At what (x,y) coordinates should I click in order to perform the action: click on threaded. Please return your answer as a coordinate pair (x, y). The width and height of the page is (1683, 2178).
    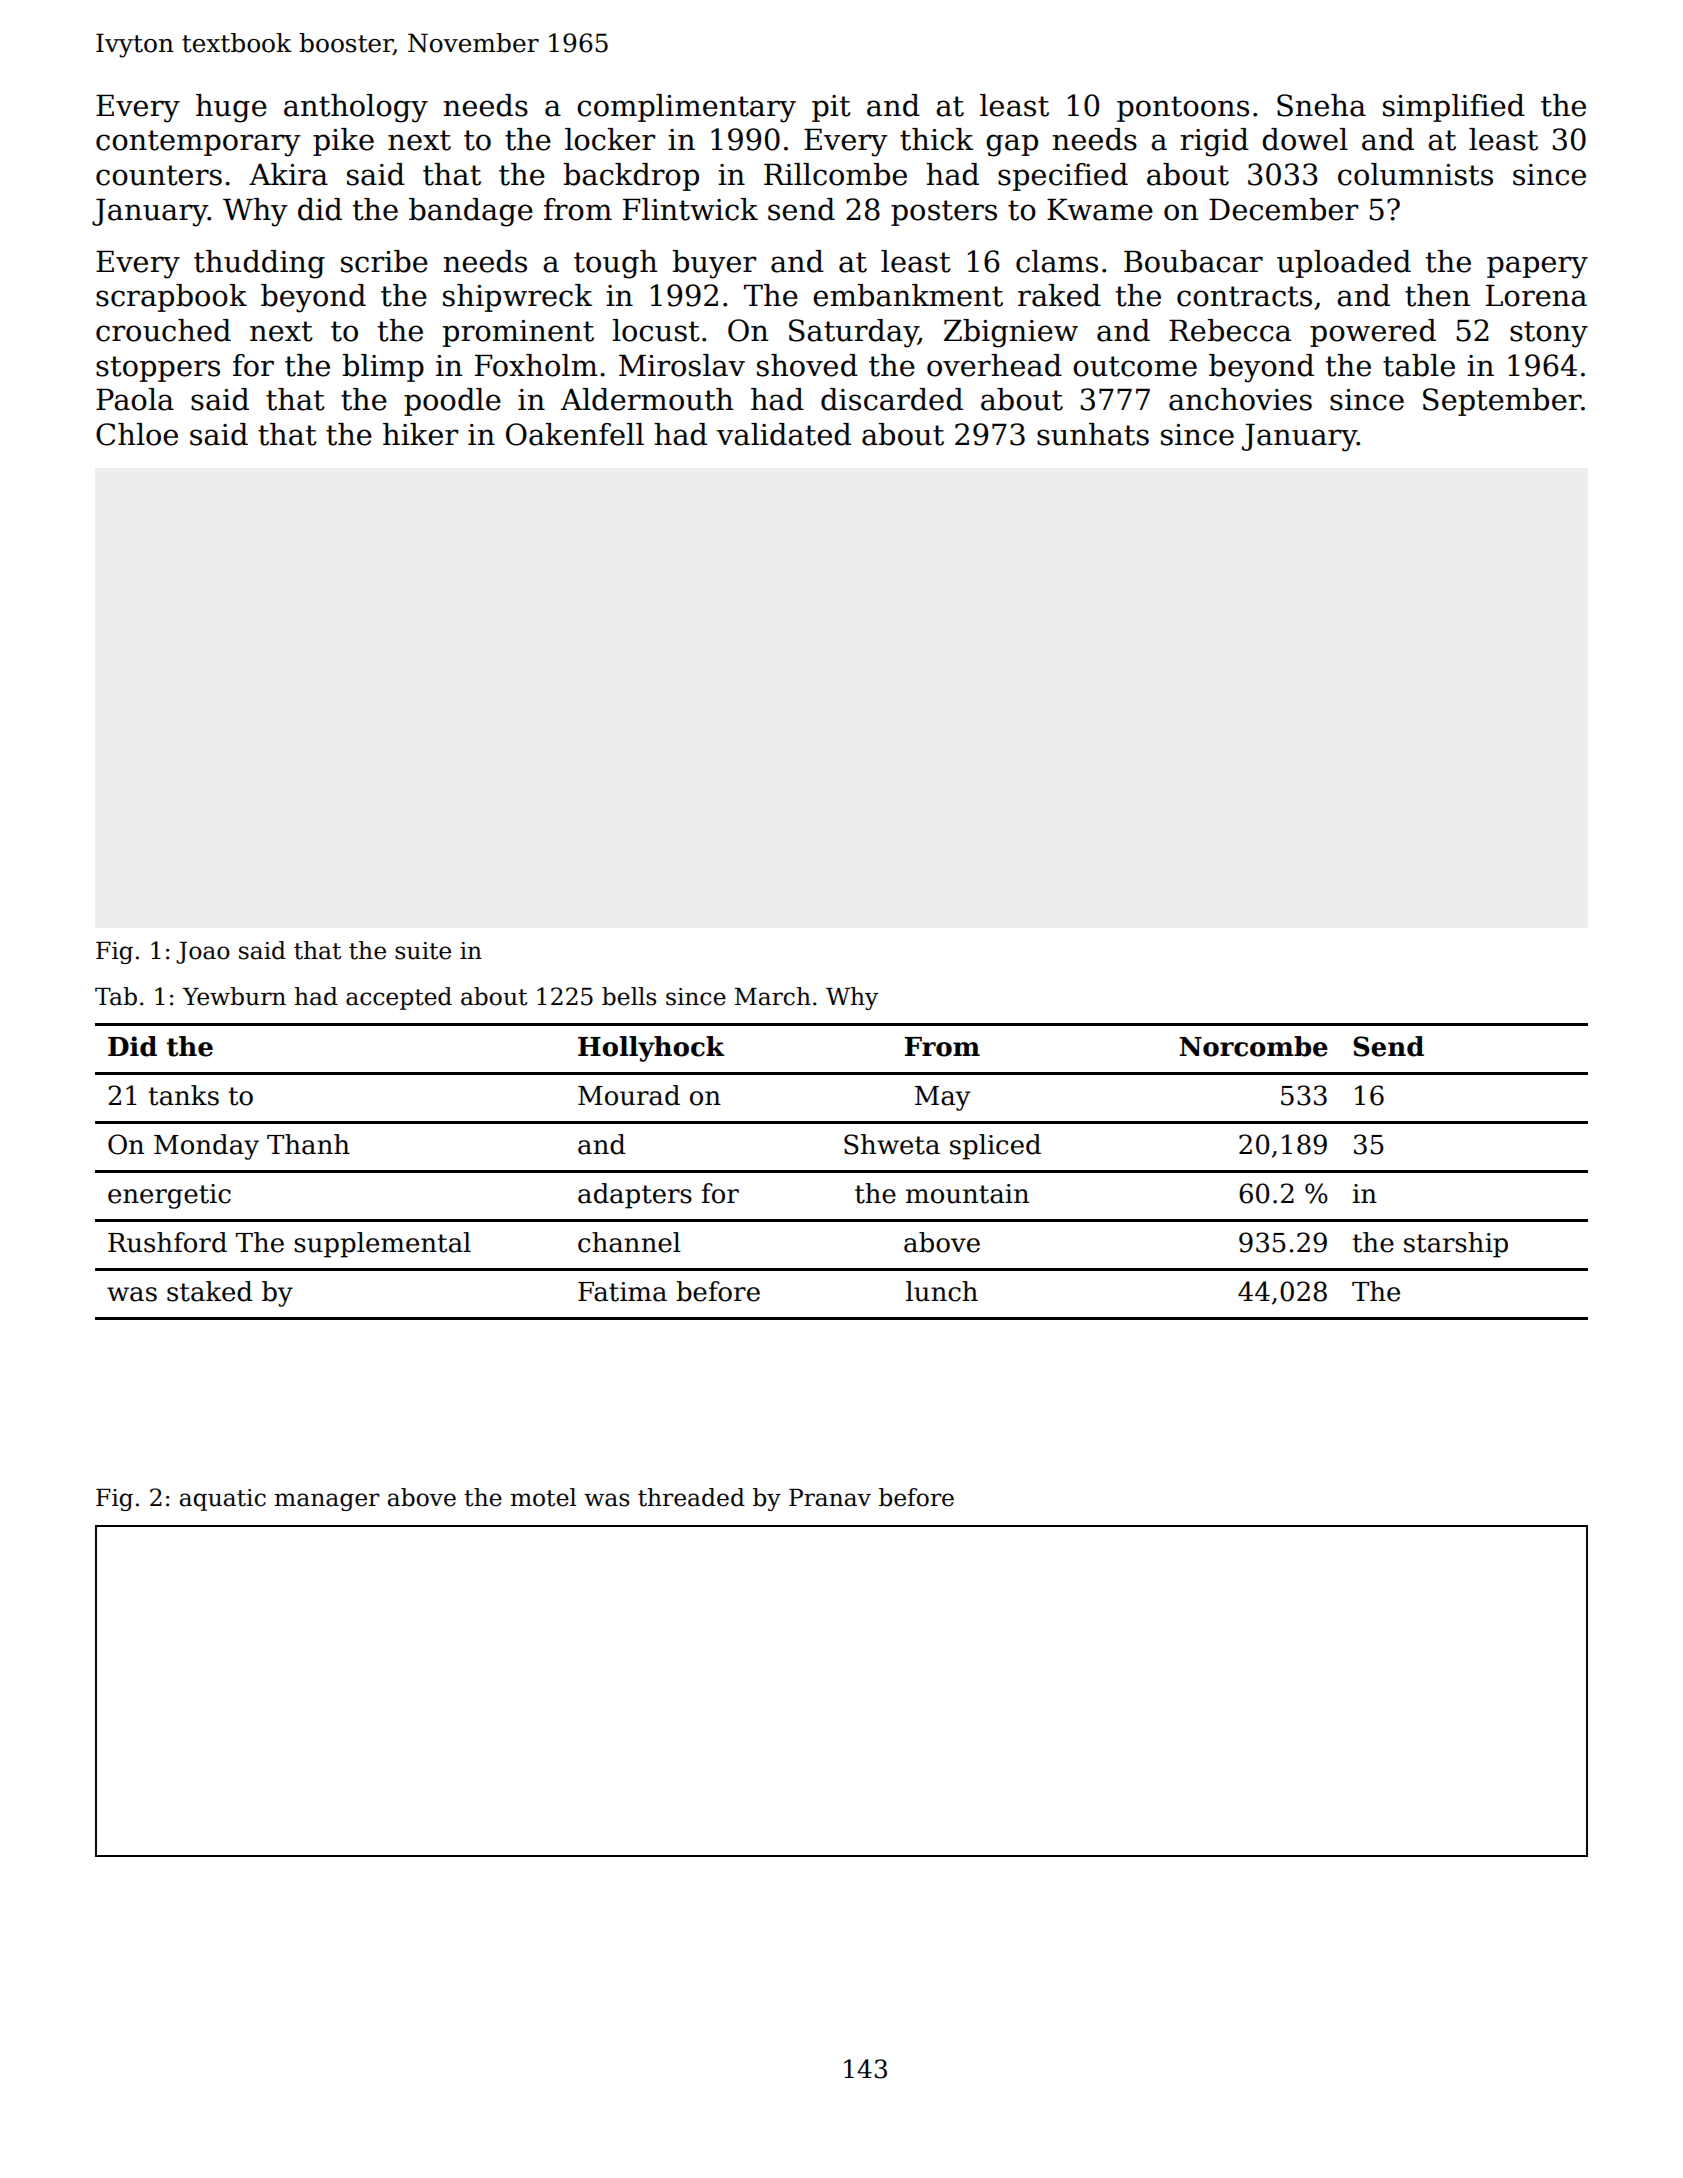
    Looking at the image, I should click on (691, 1497).
